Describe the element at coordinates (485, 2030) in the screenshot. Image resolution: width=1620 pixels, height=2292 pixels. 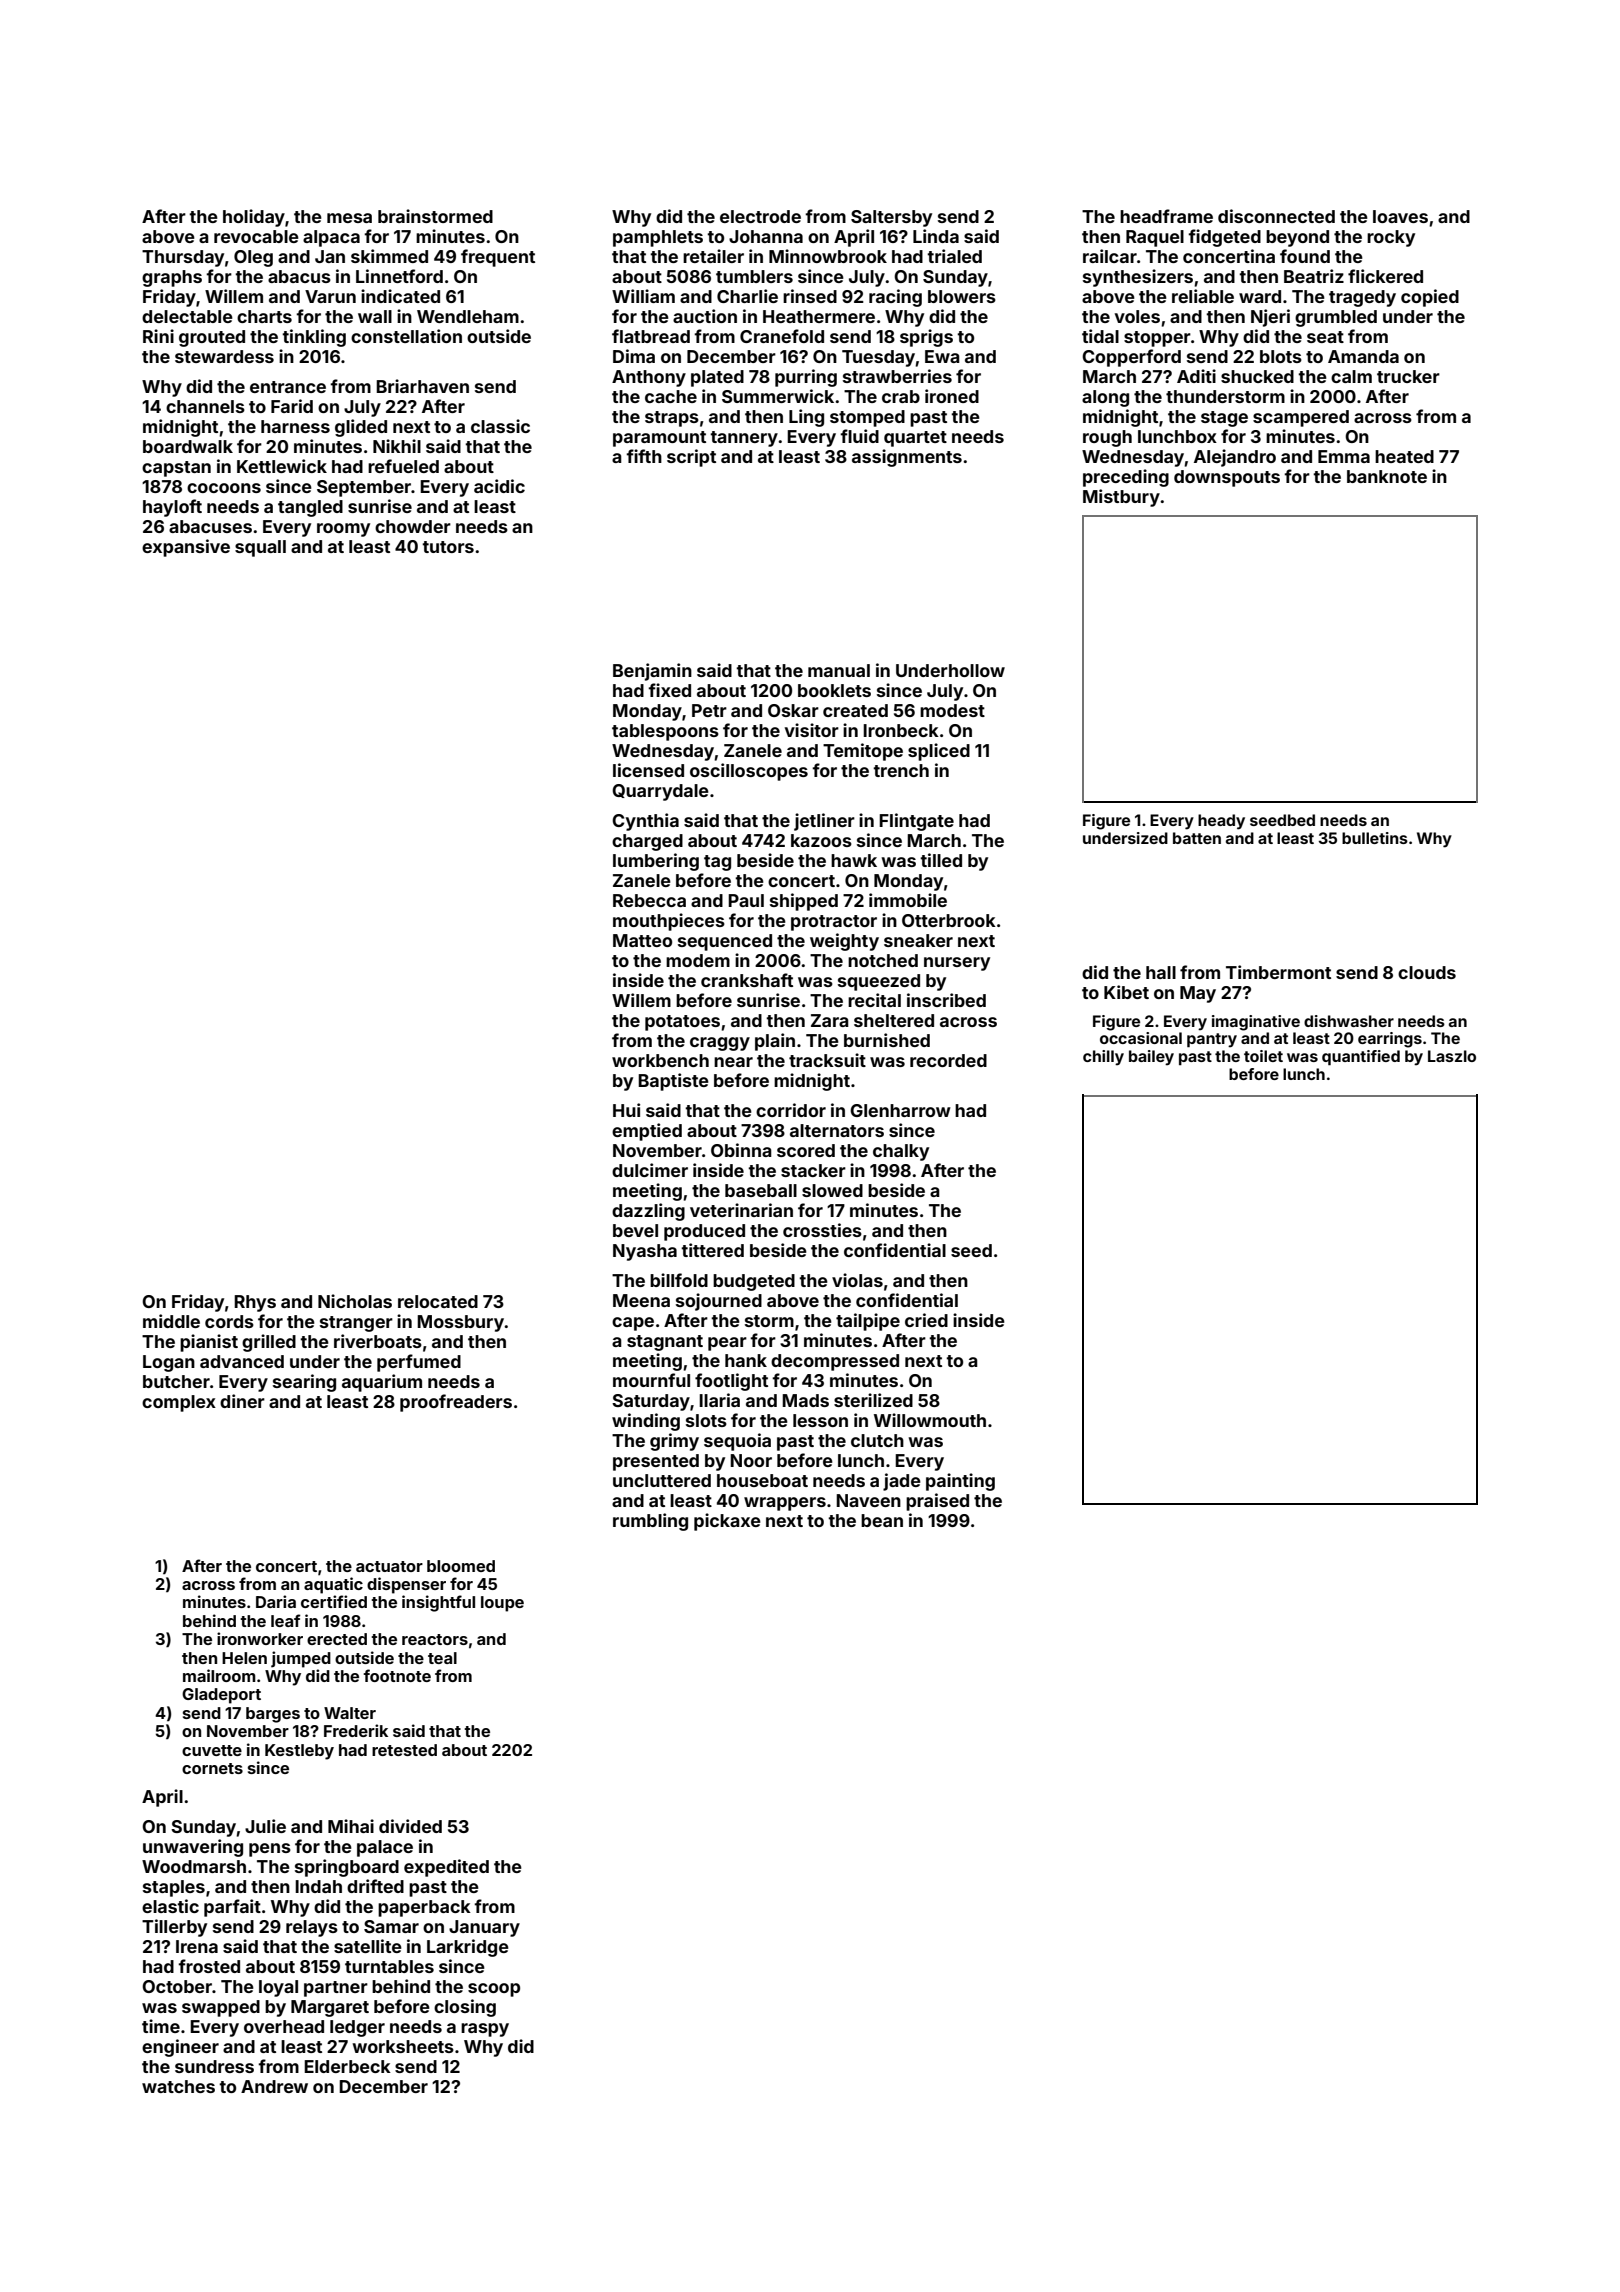
I see `raspy` at that location.
